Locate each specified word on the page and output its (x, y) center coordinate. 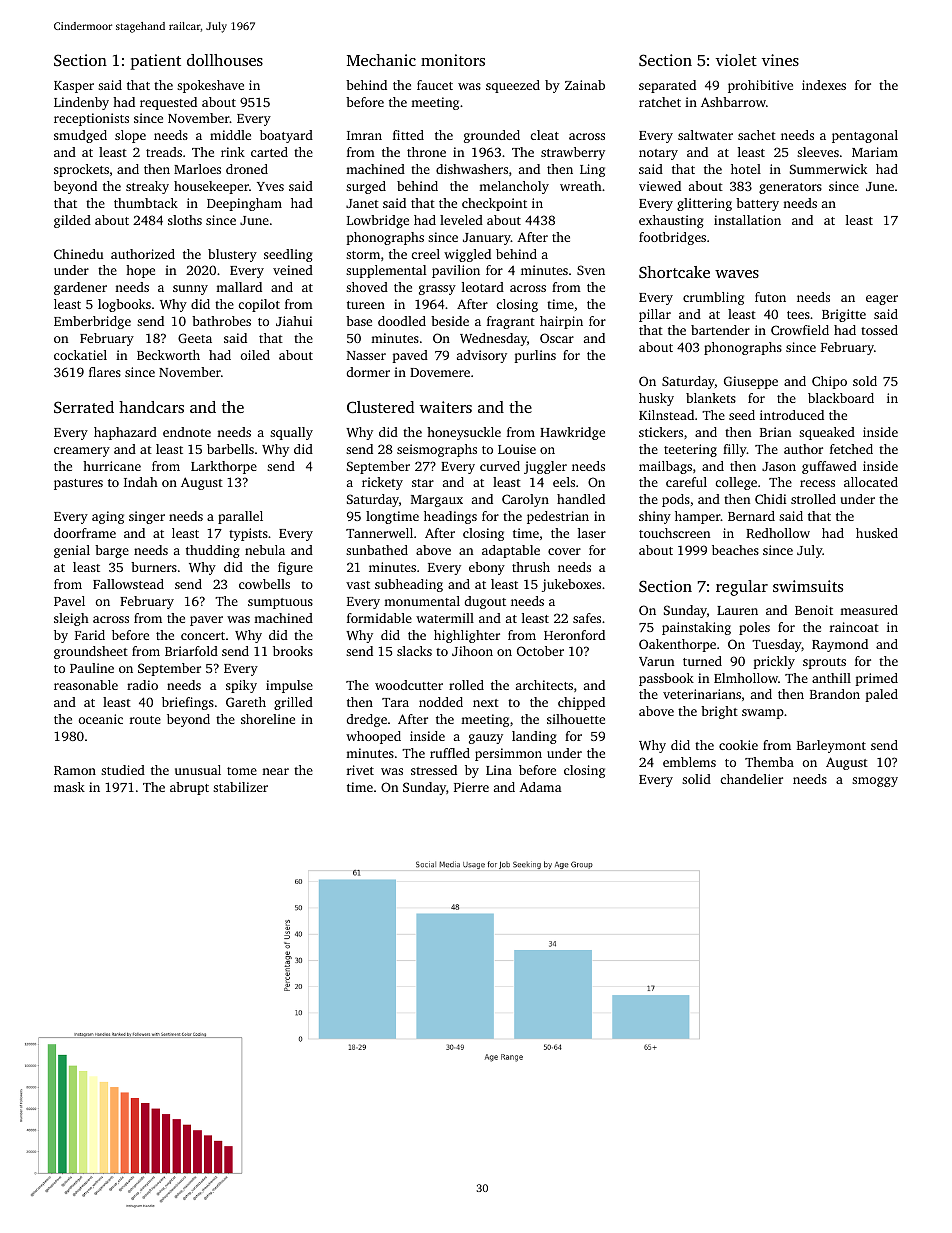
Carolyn (525, 500)
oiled (255, 355)
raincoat (854, 627)
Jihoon (472, 651)
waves (737, 274)
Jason (779, 466)
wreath (581, 186)
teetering (690, 450)
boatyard (286, 136)
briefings (188, 703)
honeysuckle (464, 433)
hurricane (112, 466)
